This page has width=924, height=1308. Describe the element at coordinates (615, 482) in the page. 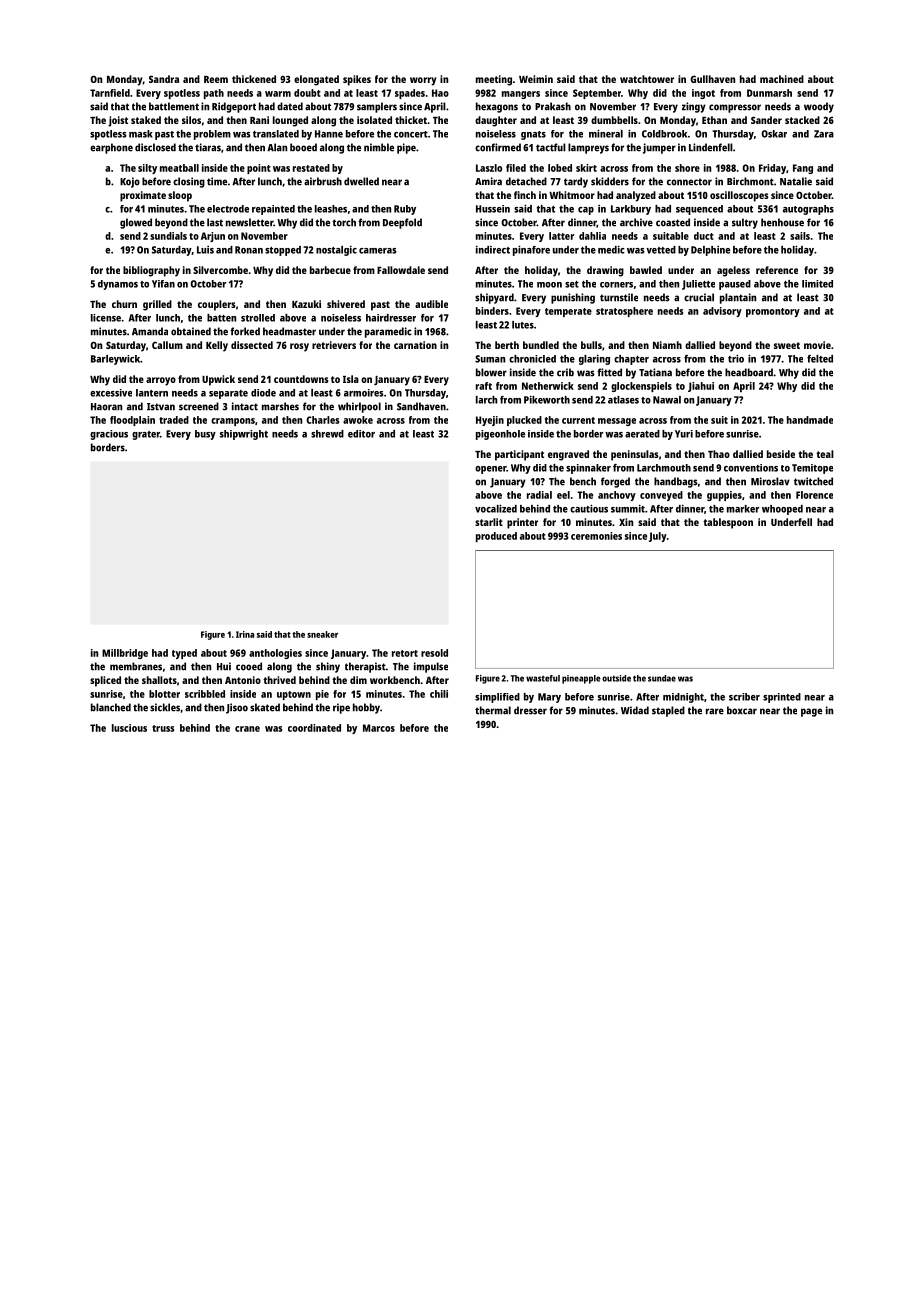

I see `forged` at that location.
